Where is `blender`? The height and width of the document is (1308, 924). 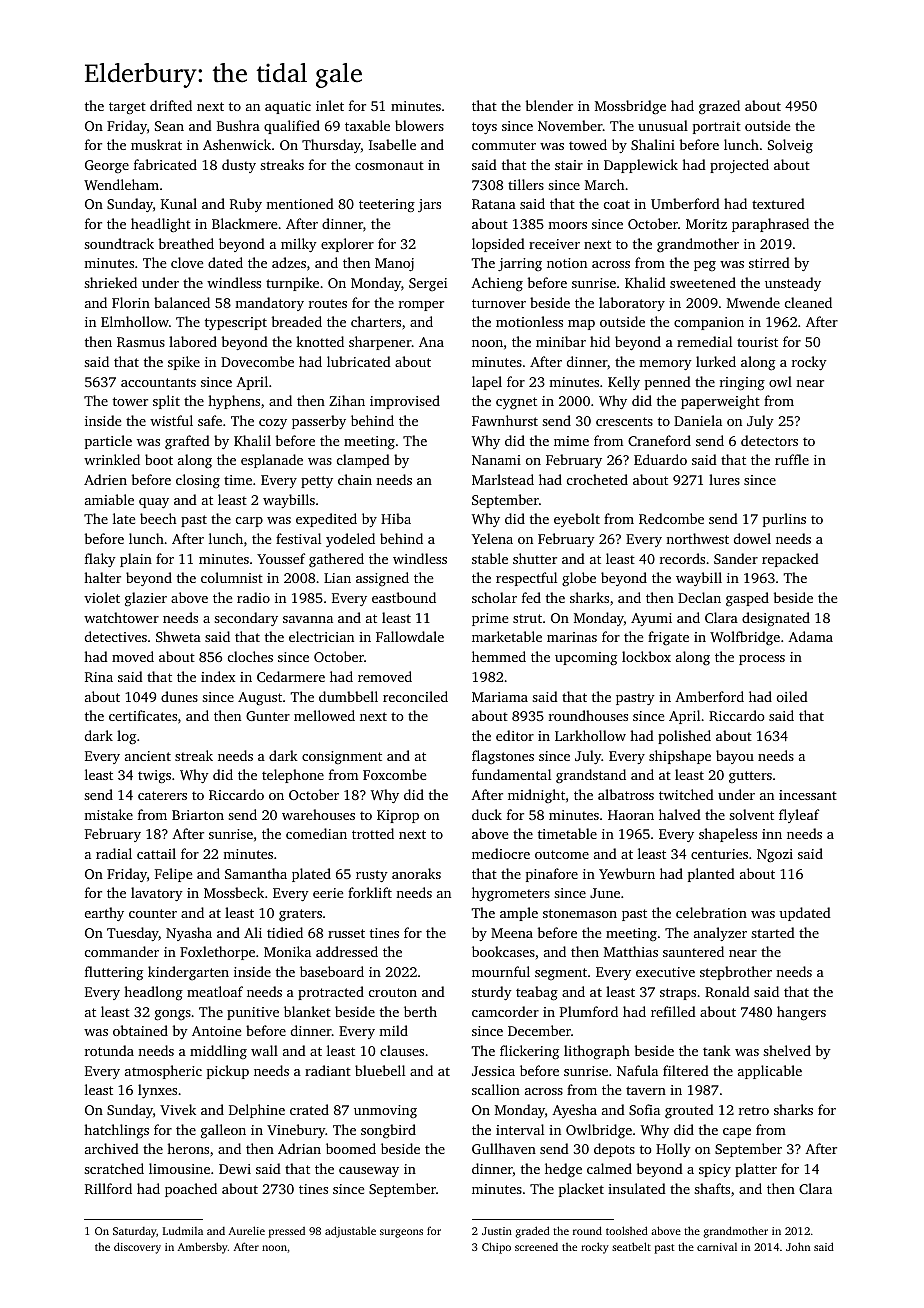 blender is located at coordinates (549, 105).
